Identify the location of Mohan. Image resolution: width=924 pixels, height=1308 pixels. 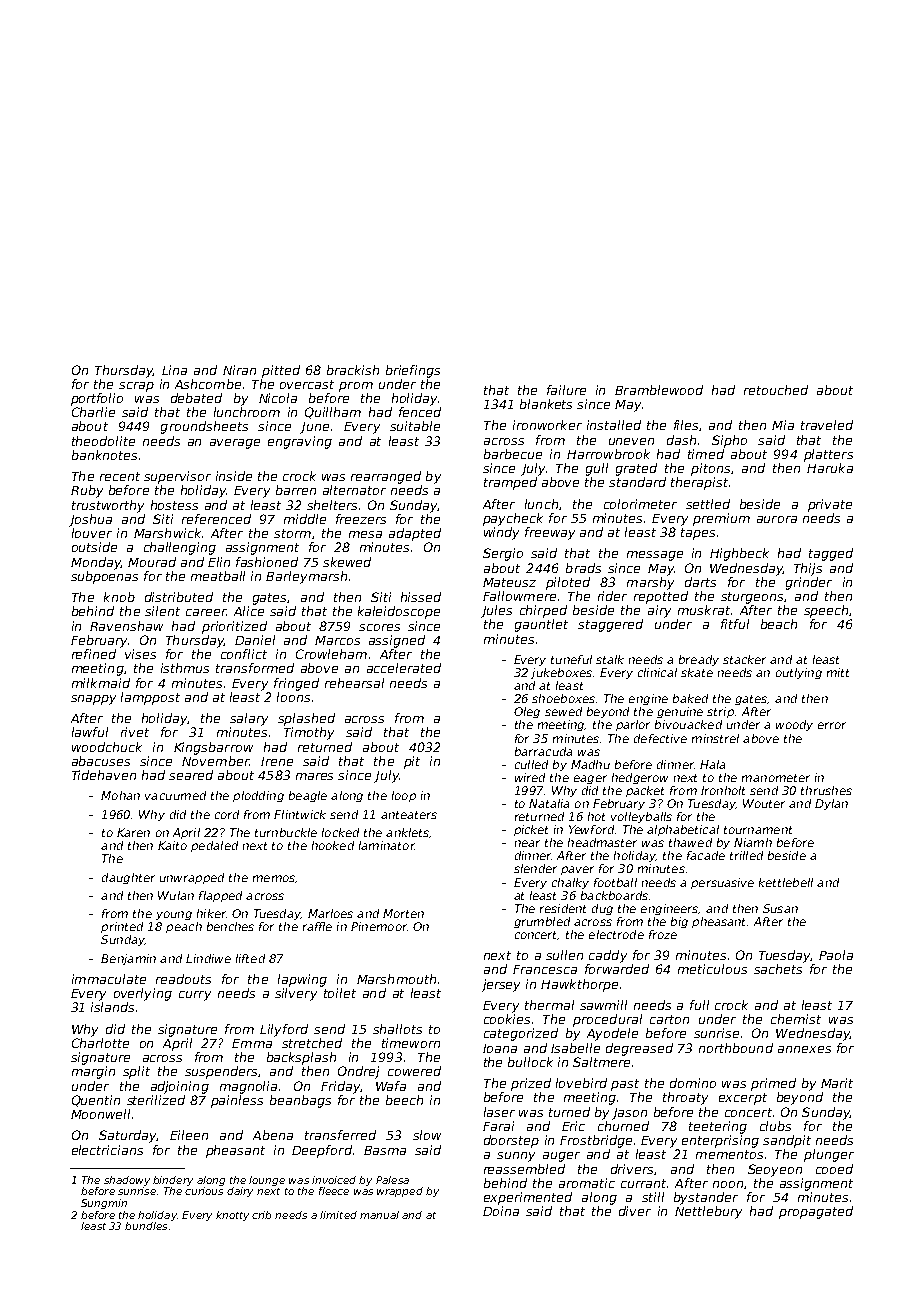
(120, 795).
